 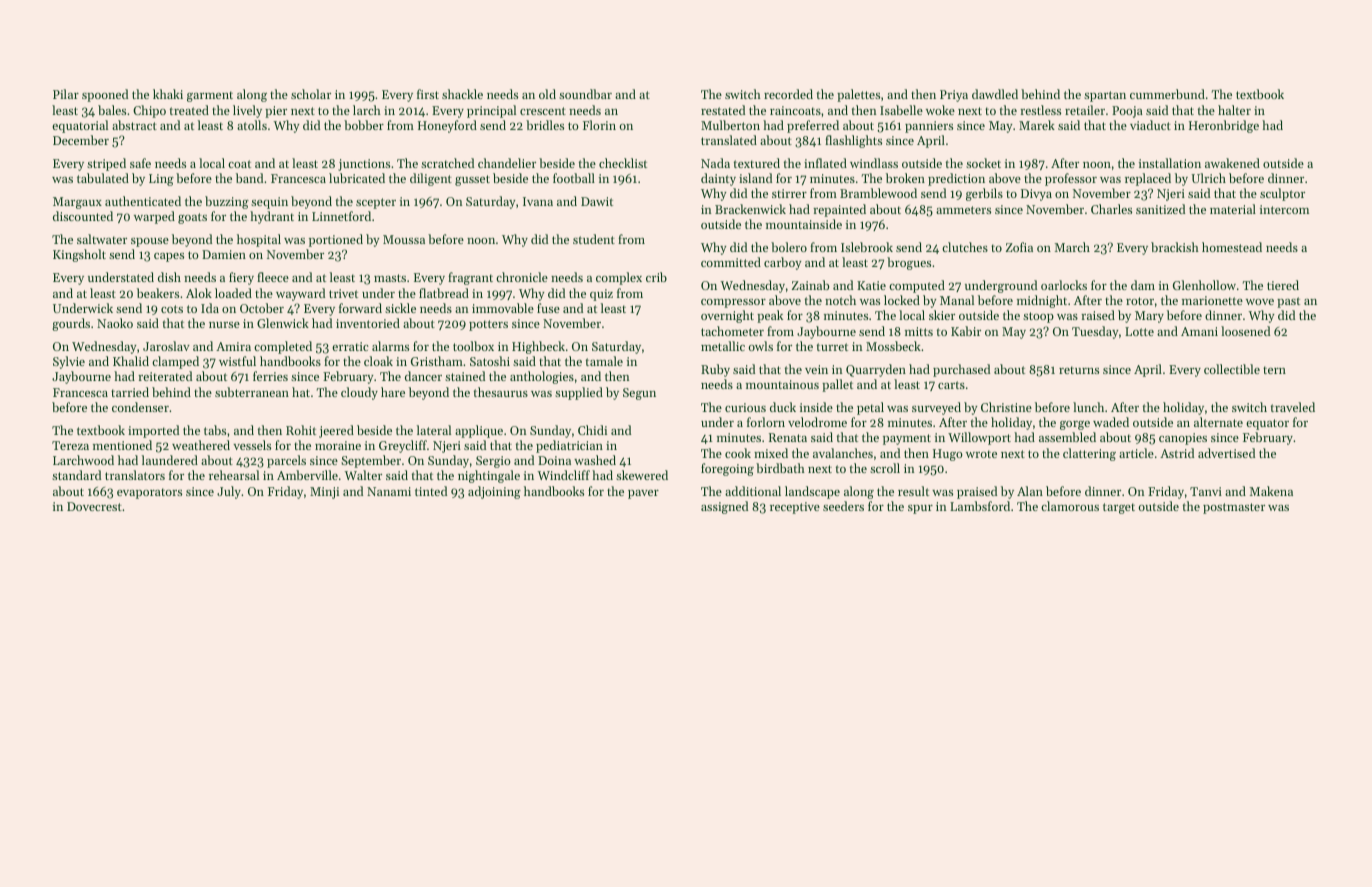 What do you see at coordinates (885, 468) in the image?
I see `scroll` at bounding box center [885, 468].
